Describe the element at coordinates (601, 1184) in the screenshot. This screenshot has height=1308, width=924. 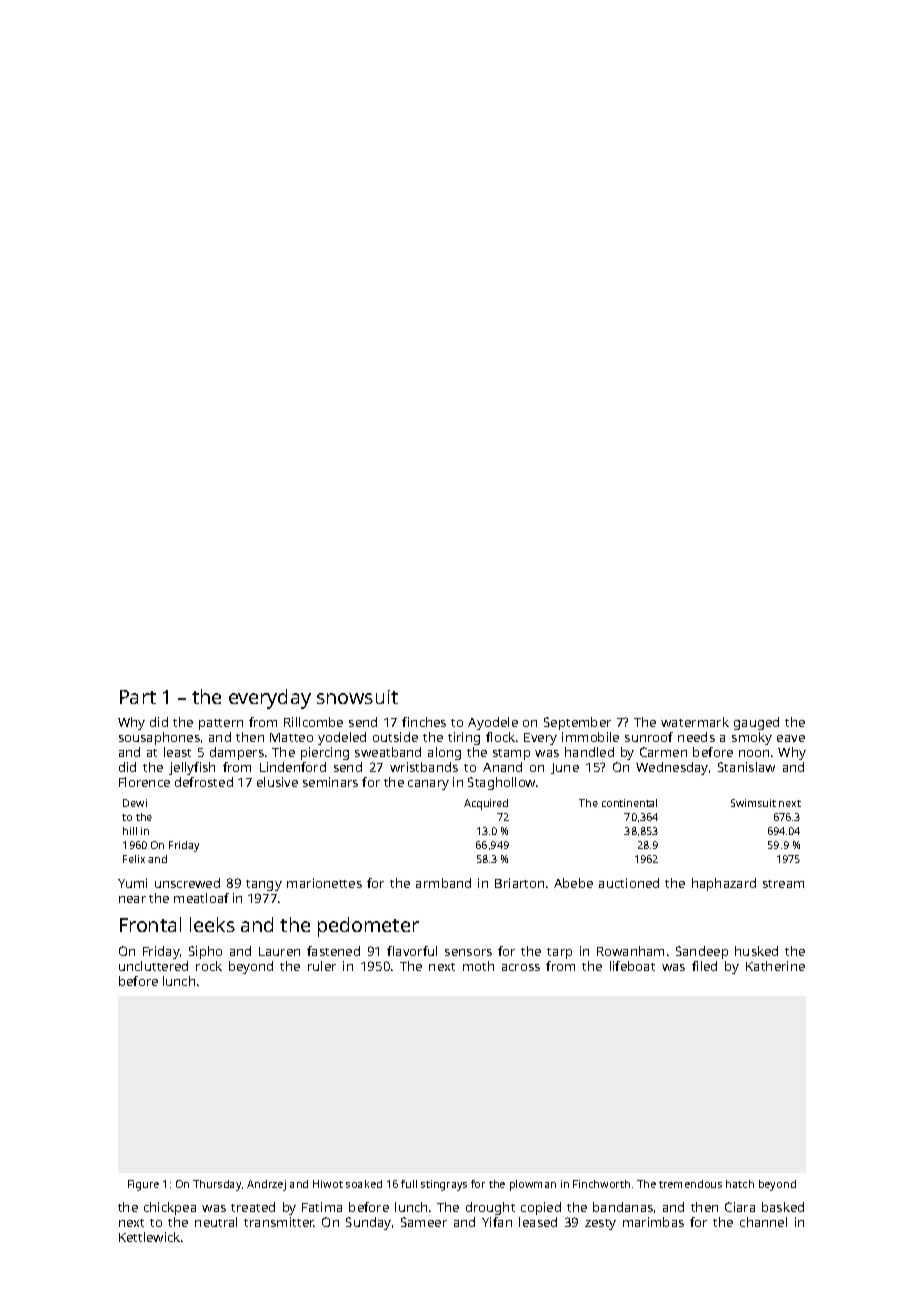
I see `Finchworth` at that location.
